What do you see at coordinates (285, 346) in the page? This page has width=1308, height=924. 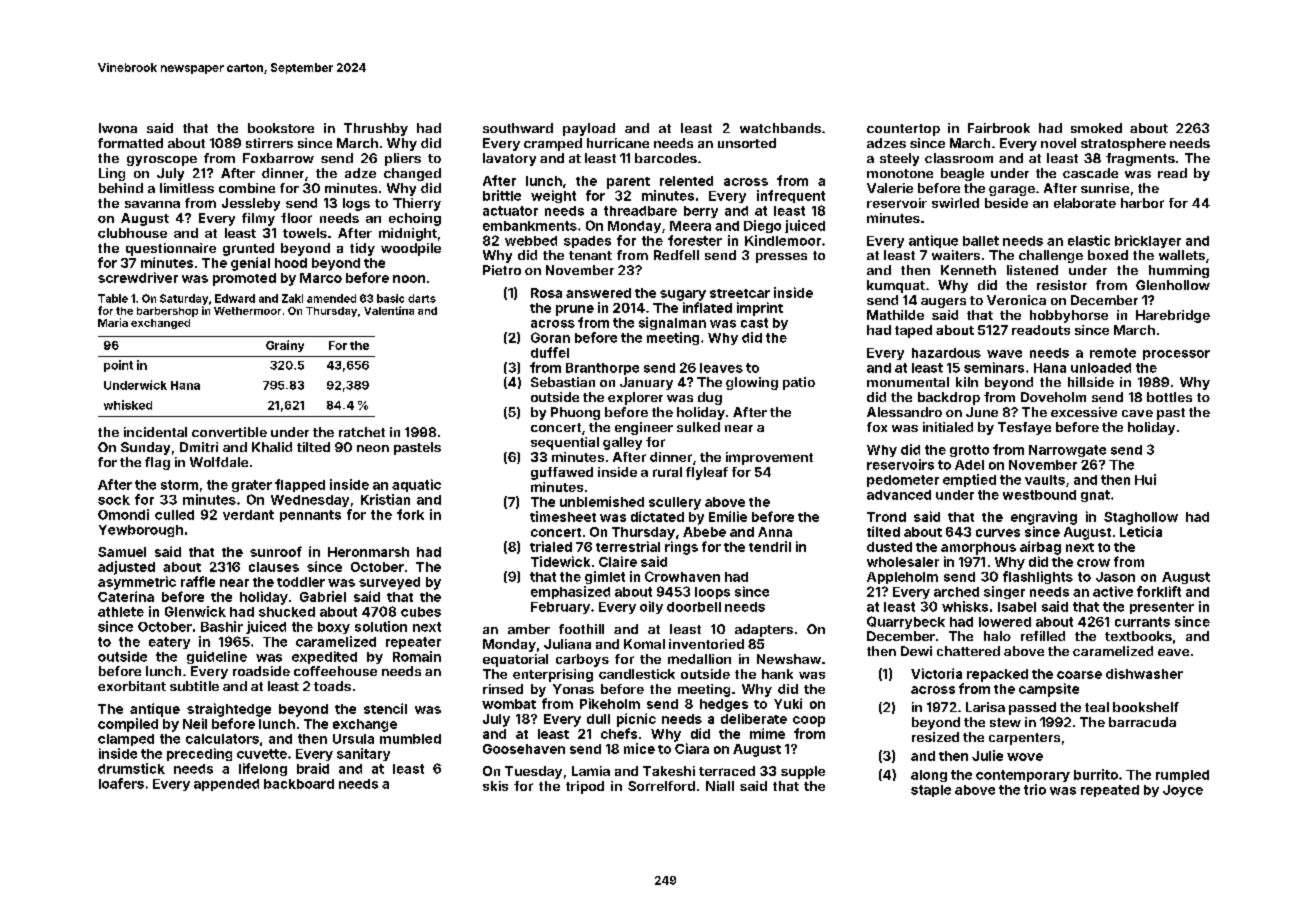 I see `Grainy` at bounding box center [285, 346].
